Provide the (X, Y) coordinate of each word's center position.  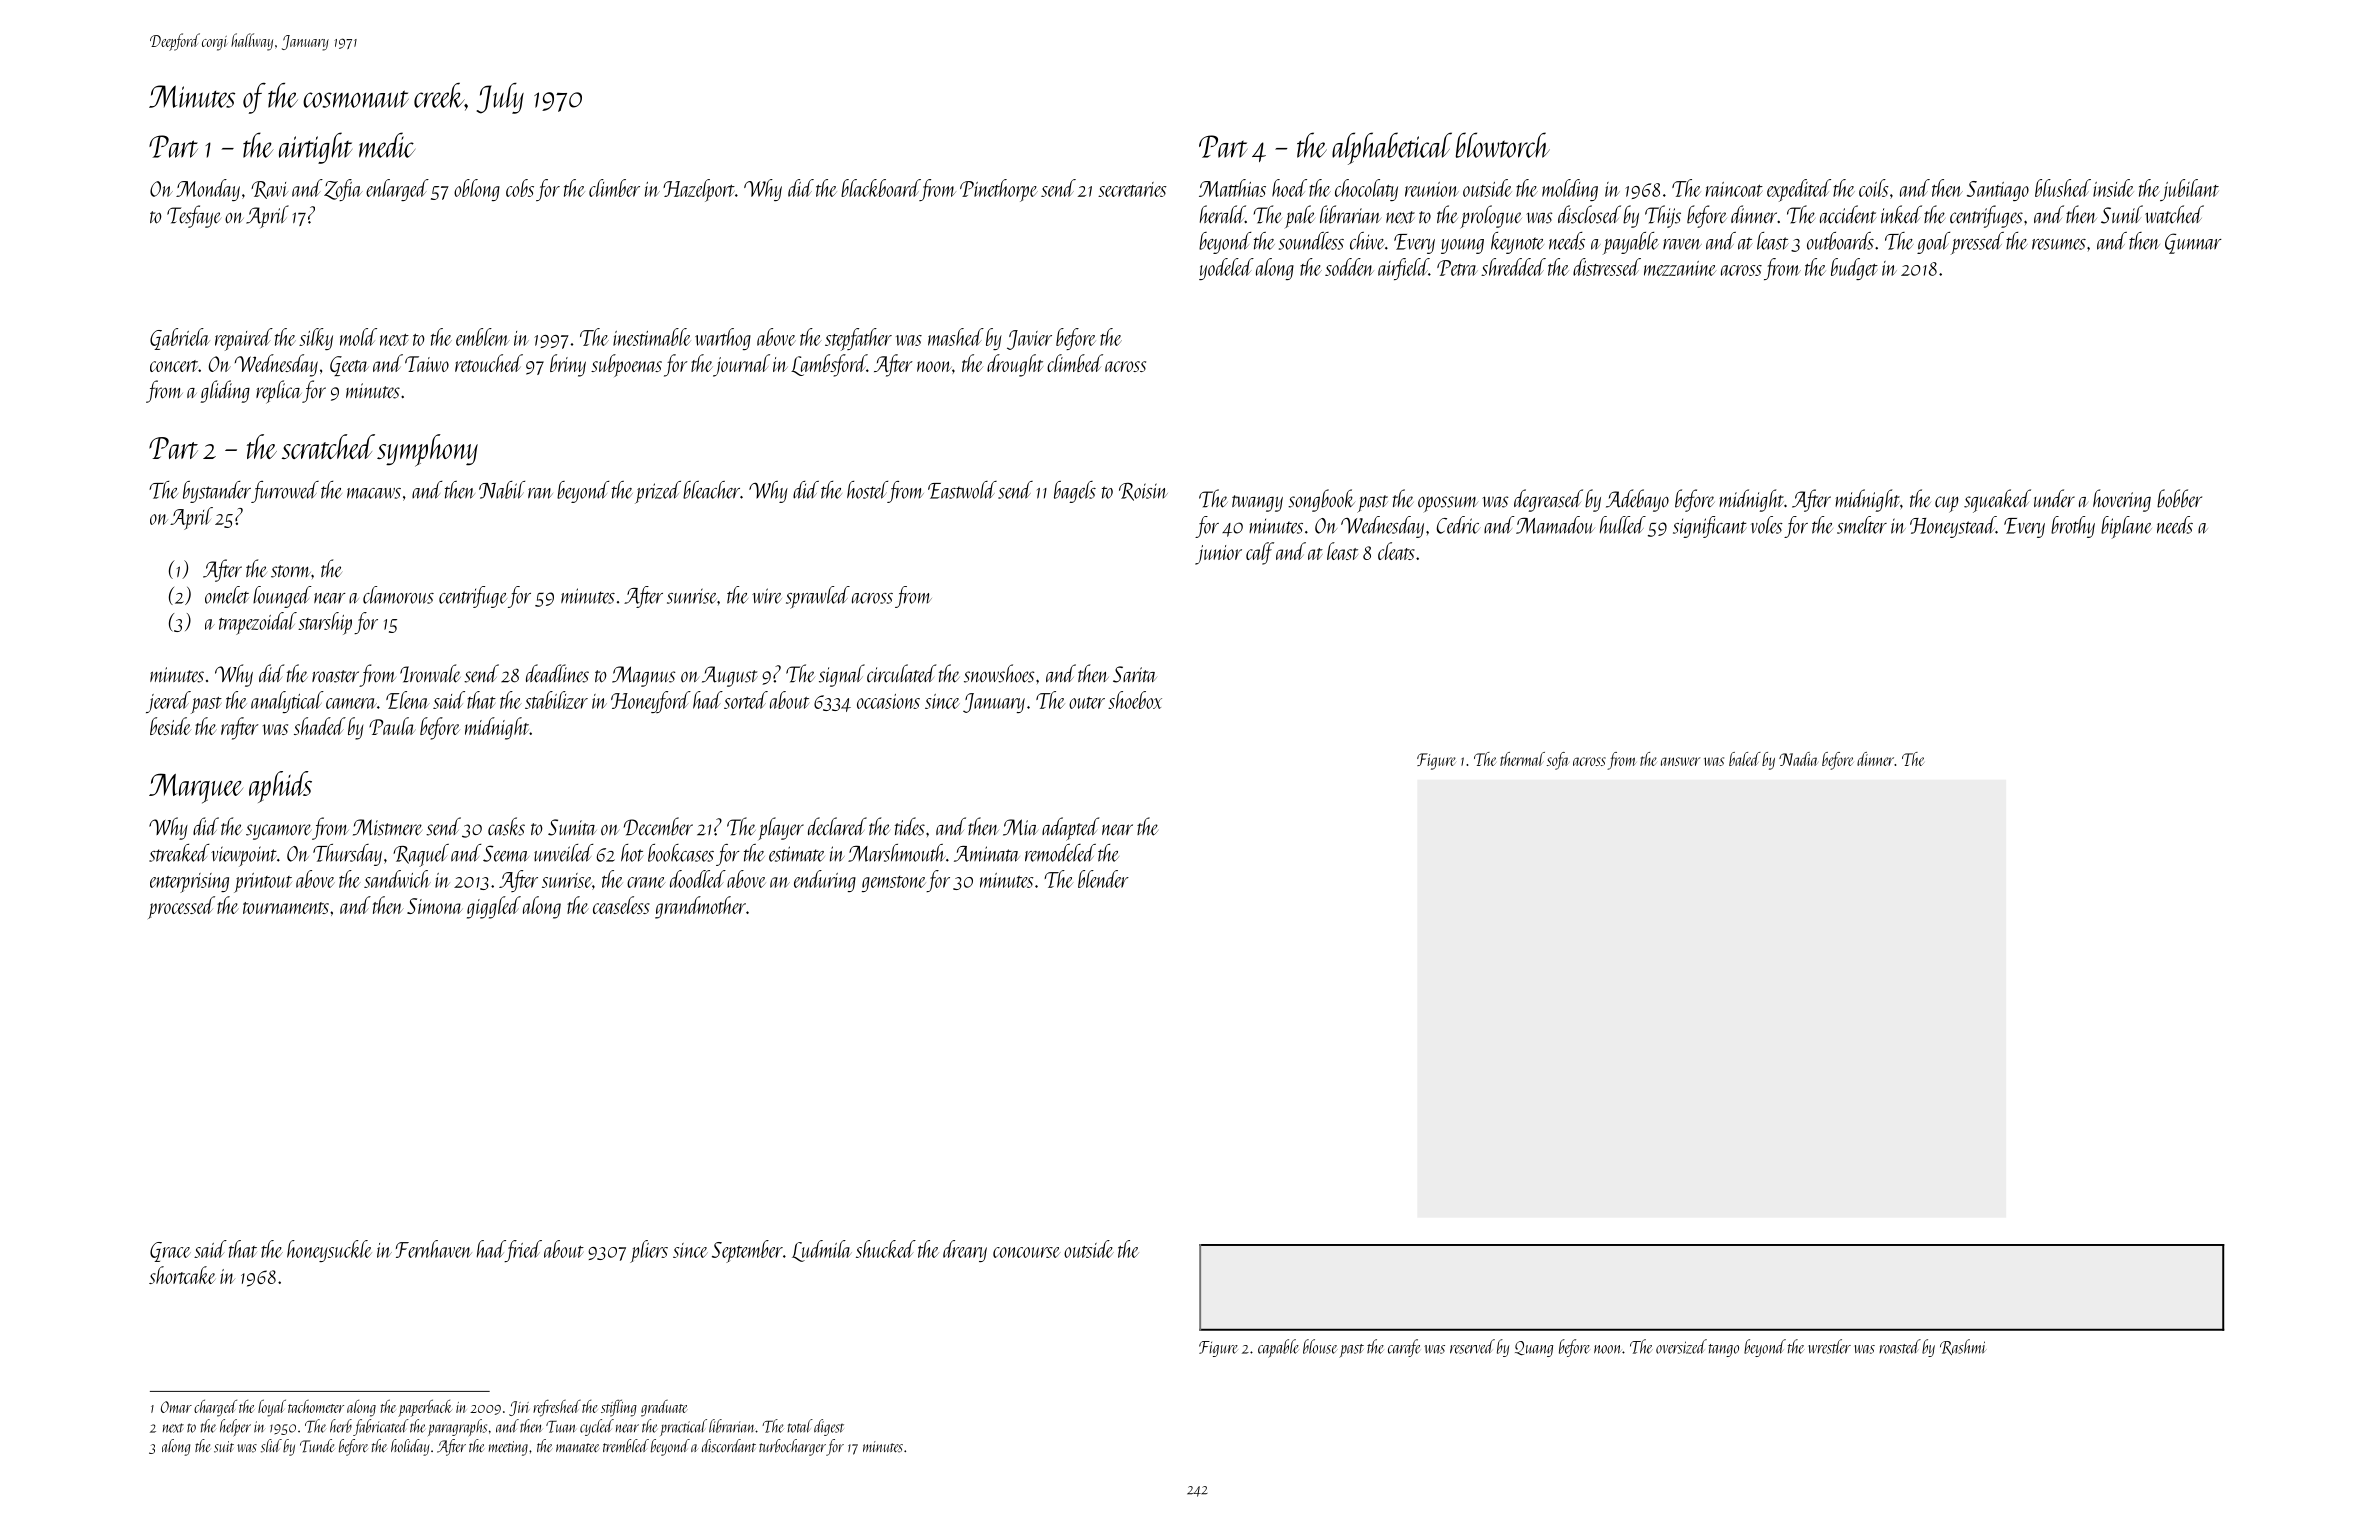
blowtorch (1503, 145)
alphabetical (1392, 148)
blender (1103, 879)
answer (1680, 761)
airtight (315, 148)
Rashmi (1963, 1347)
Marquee (196, 788)
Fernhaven (434, 1249)
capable (1278, 1348)
